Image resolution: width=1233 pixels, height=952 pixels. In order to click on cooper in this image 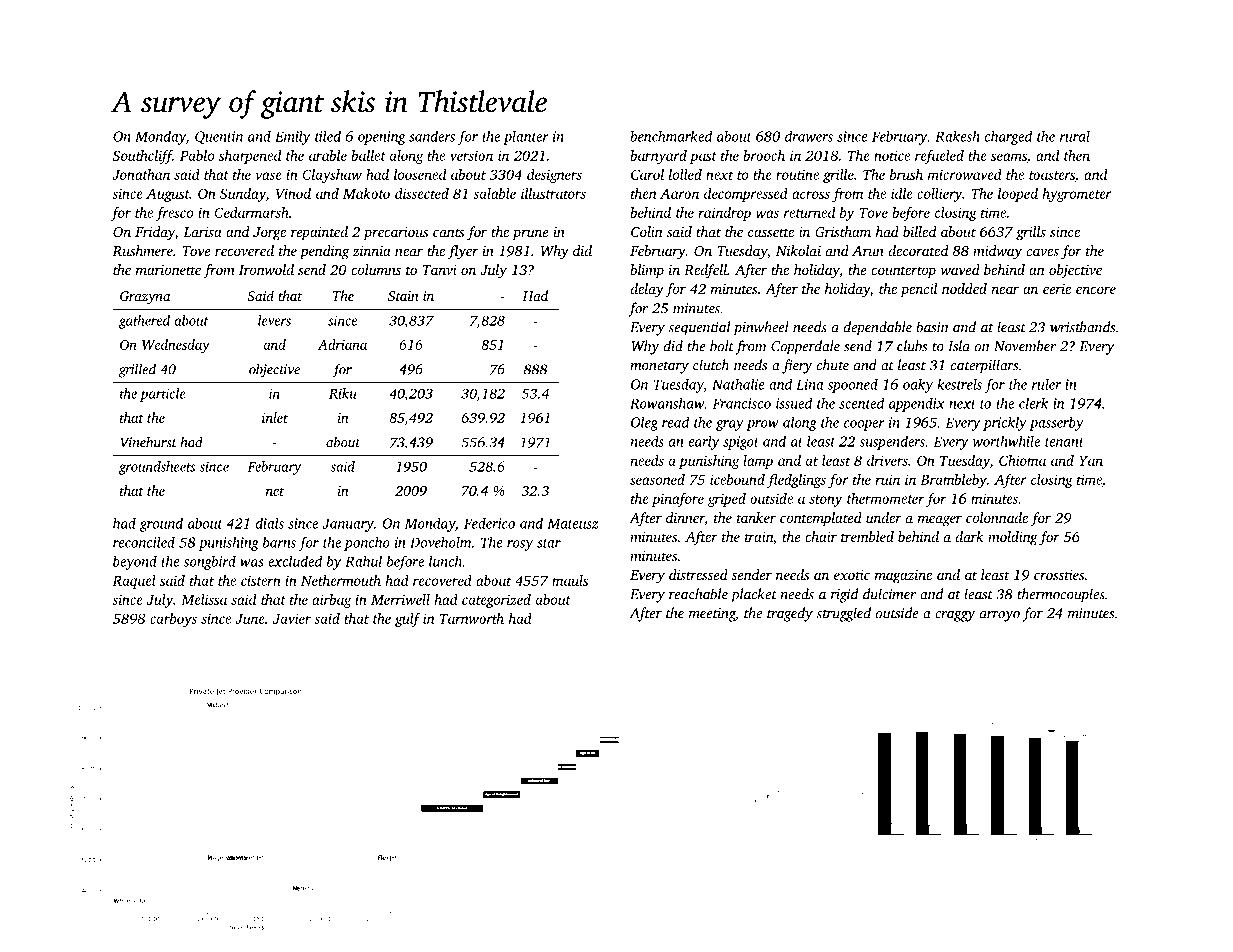, I will do `click(864, 425)`.
